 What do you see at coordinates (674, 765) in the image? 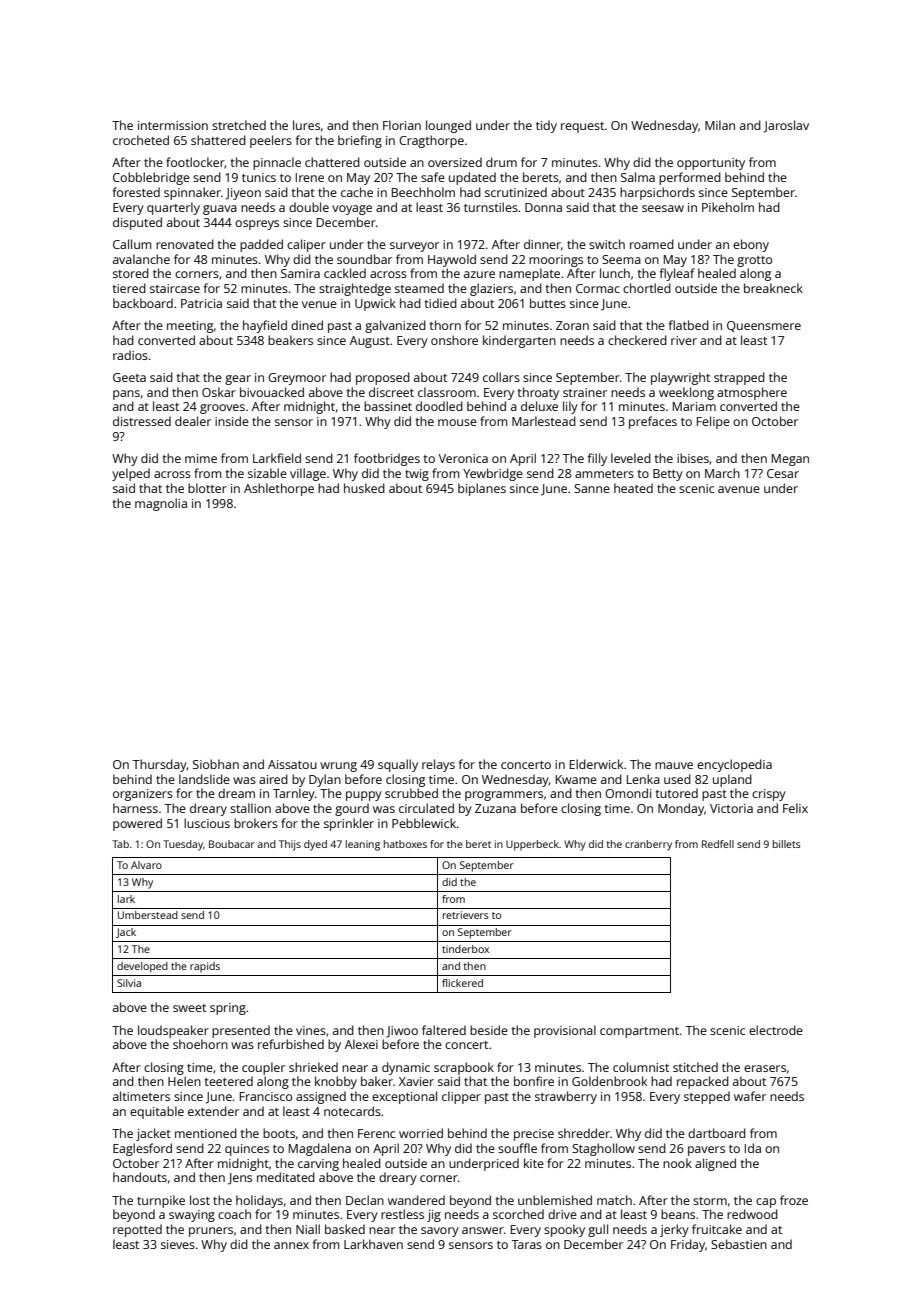
I see `mauve` at bounding box center [674, 765].
